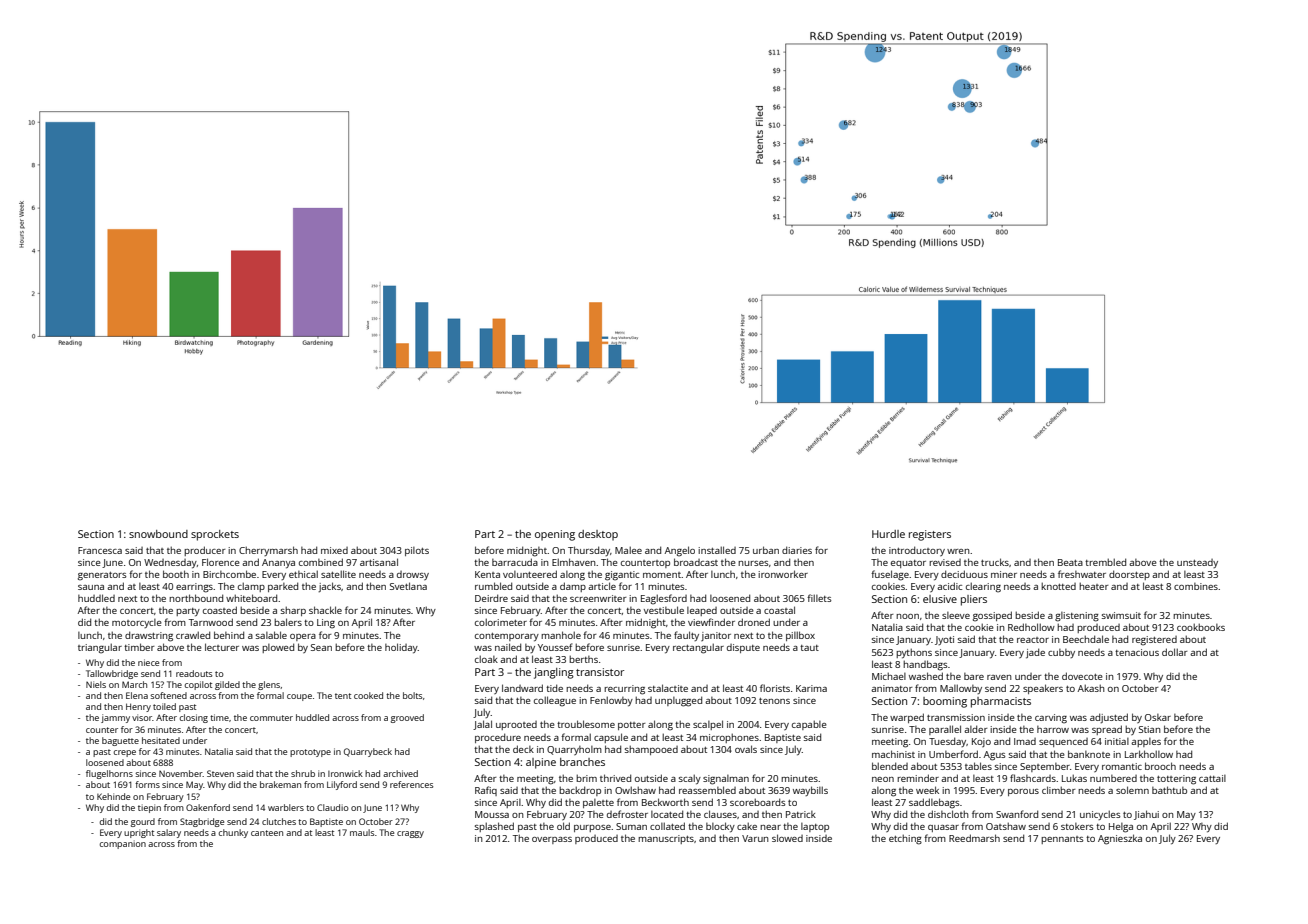 This screenshot has width=1308, height=924. What do you see at coordinates (215, 535) in the screenshot?
I see `sprockets` at bounding box center [215, 535].
